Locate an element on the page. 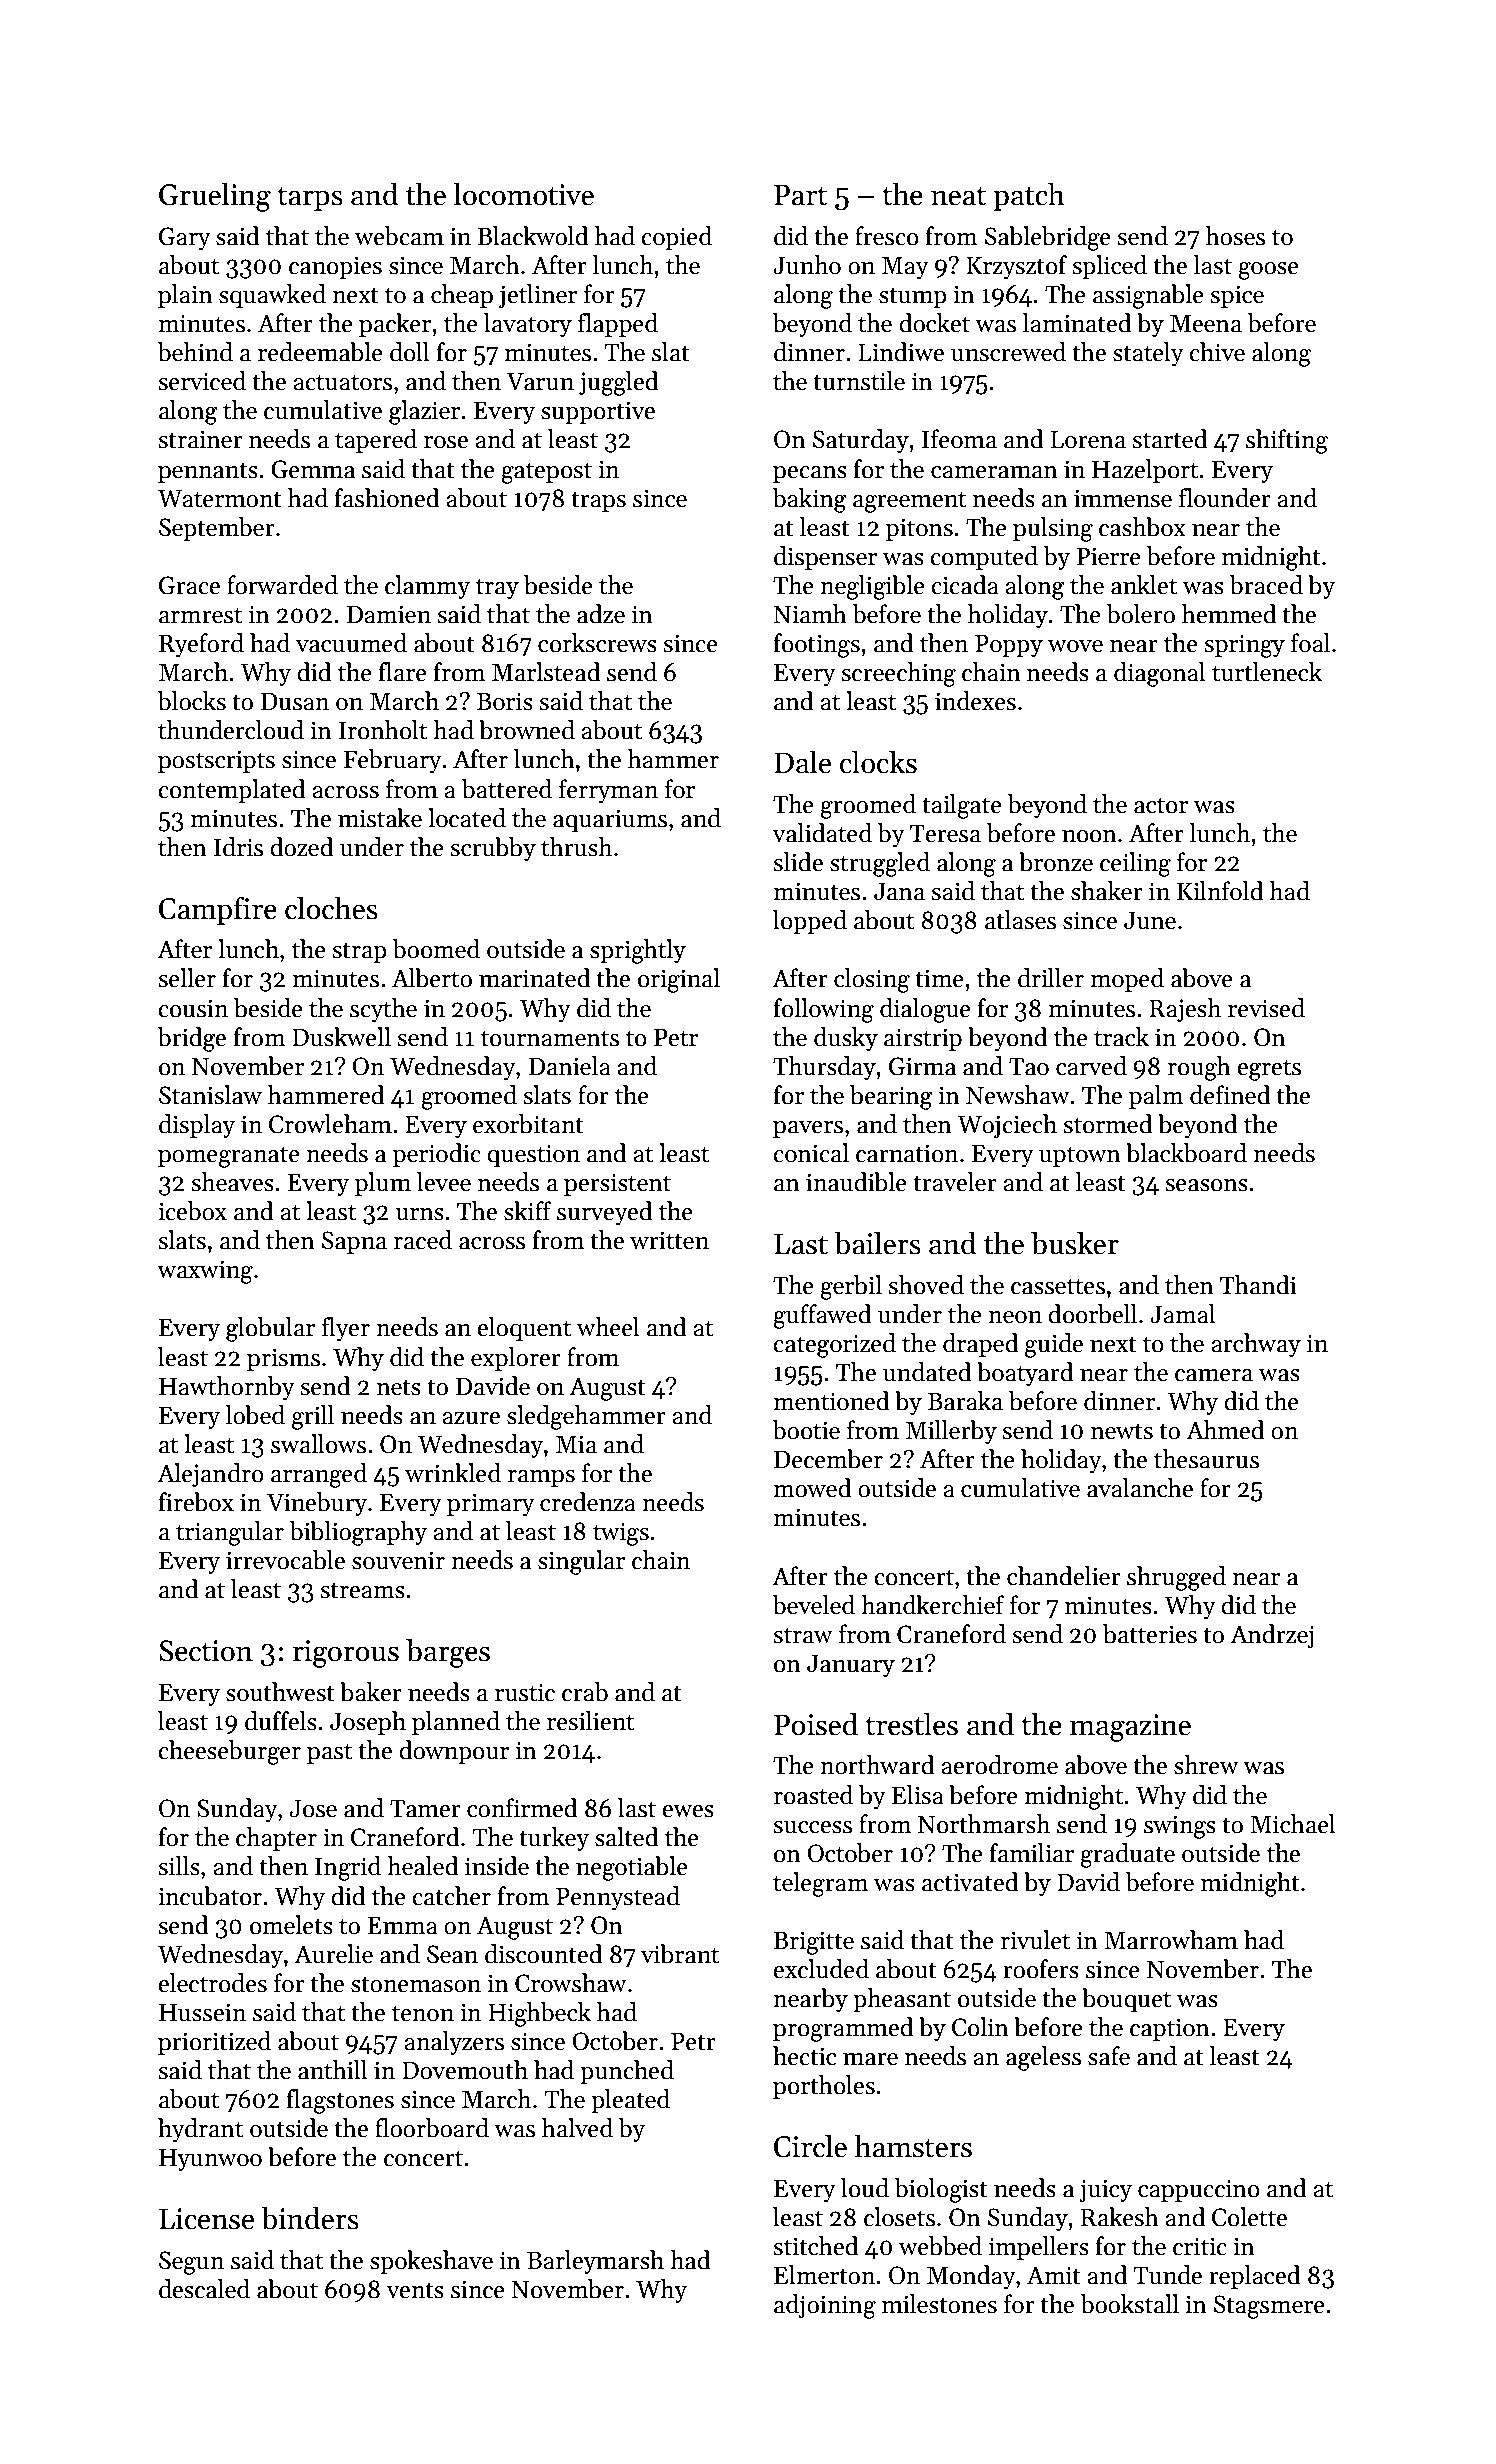  copied is located at coordinates (676, 238).
